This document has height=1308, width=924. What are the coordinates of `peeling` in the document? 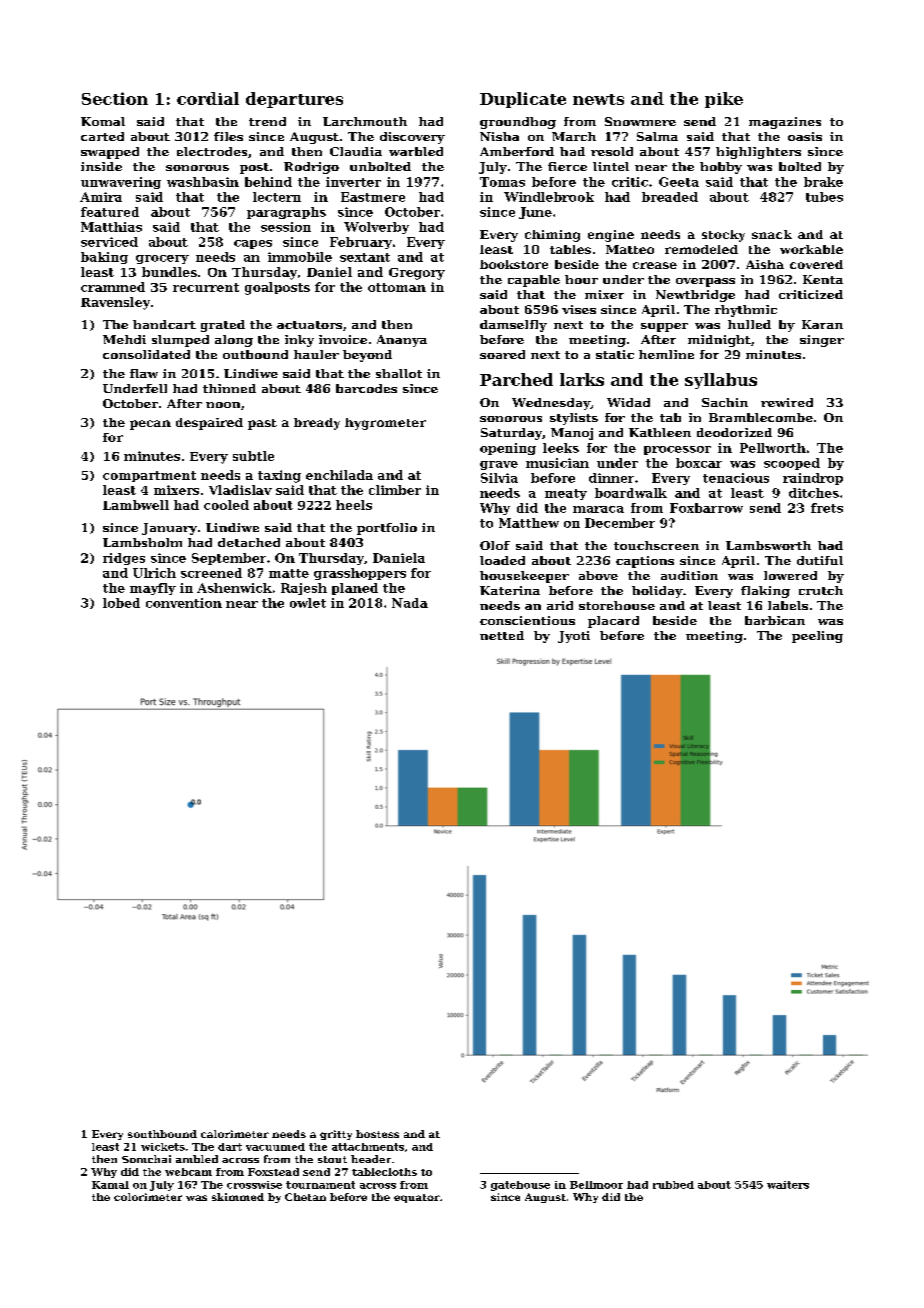 It's located at (817, 637).
